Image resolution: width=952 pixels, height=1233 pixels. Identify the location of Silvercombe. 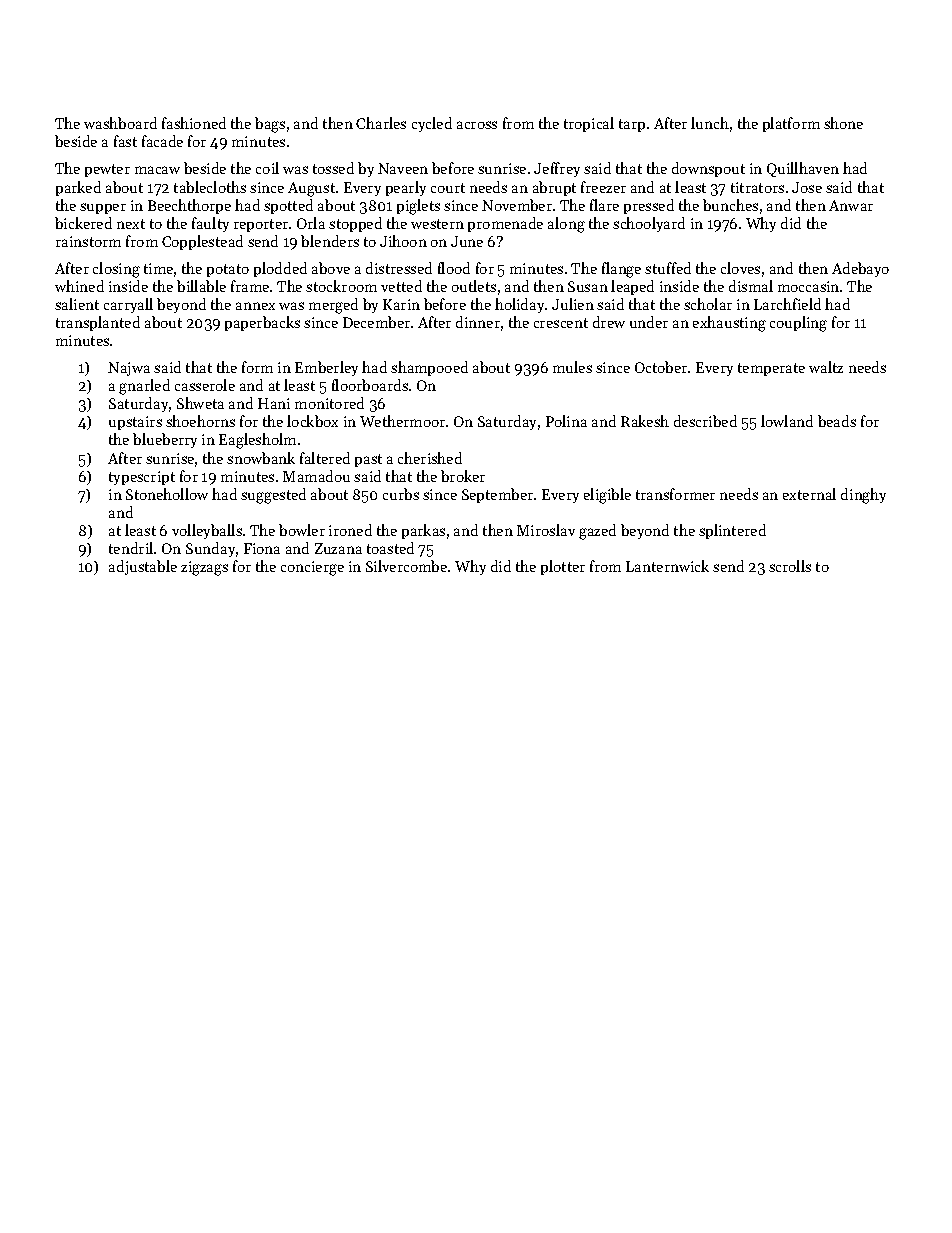
(406, 566).
